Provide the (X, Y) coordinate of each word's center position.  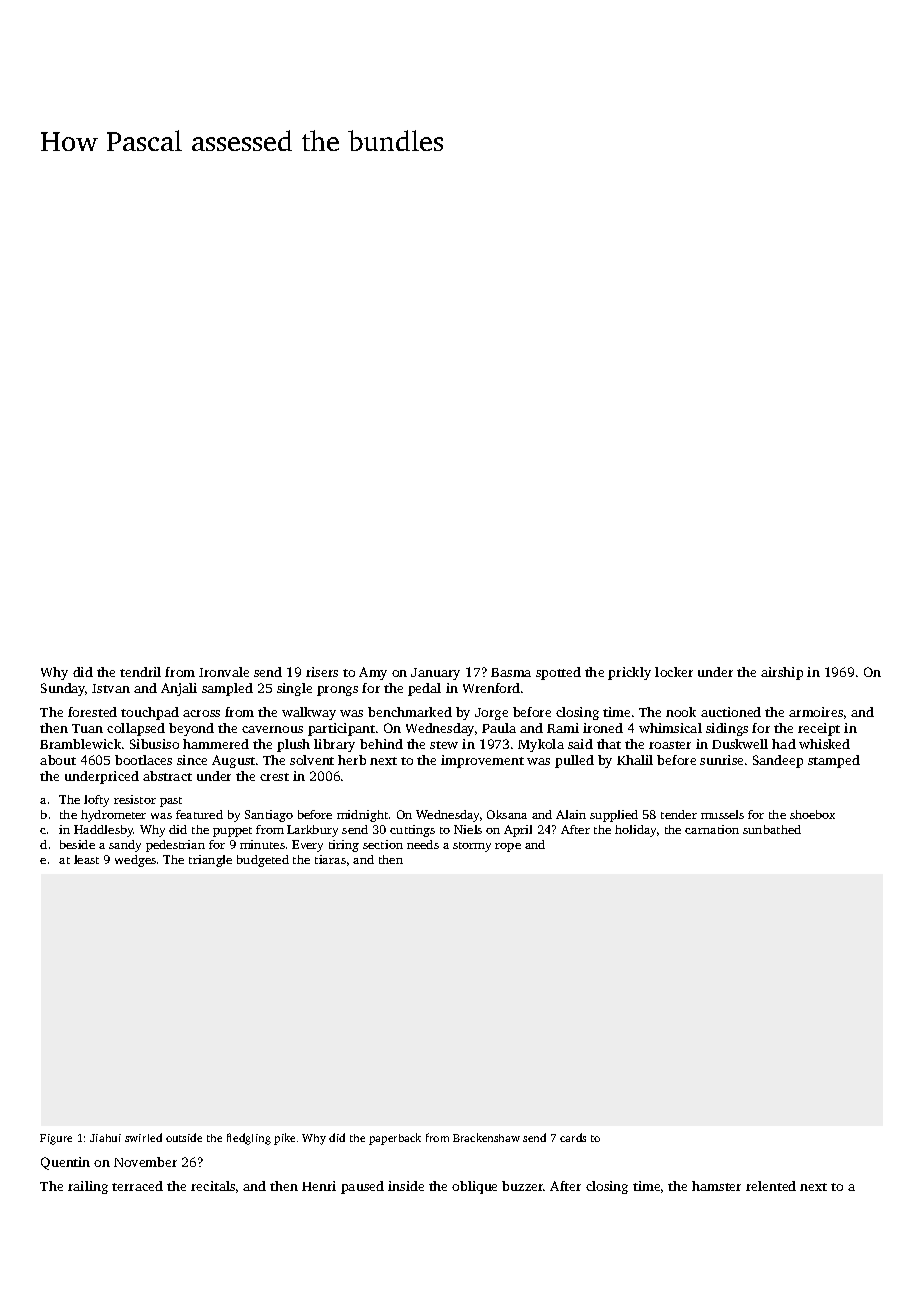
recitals (213, 1186)
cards (573, 1137)
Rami (563, 728)
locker (674, 672)
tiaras (330, 859)
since (192, 760)
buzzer (523, 1186)
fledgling (249, 1139)
